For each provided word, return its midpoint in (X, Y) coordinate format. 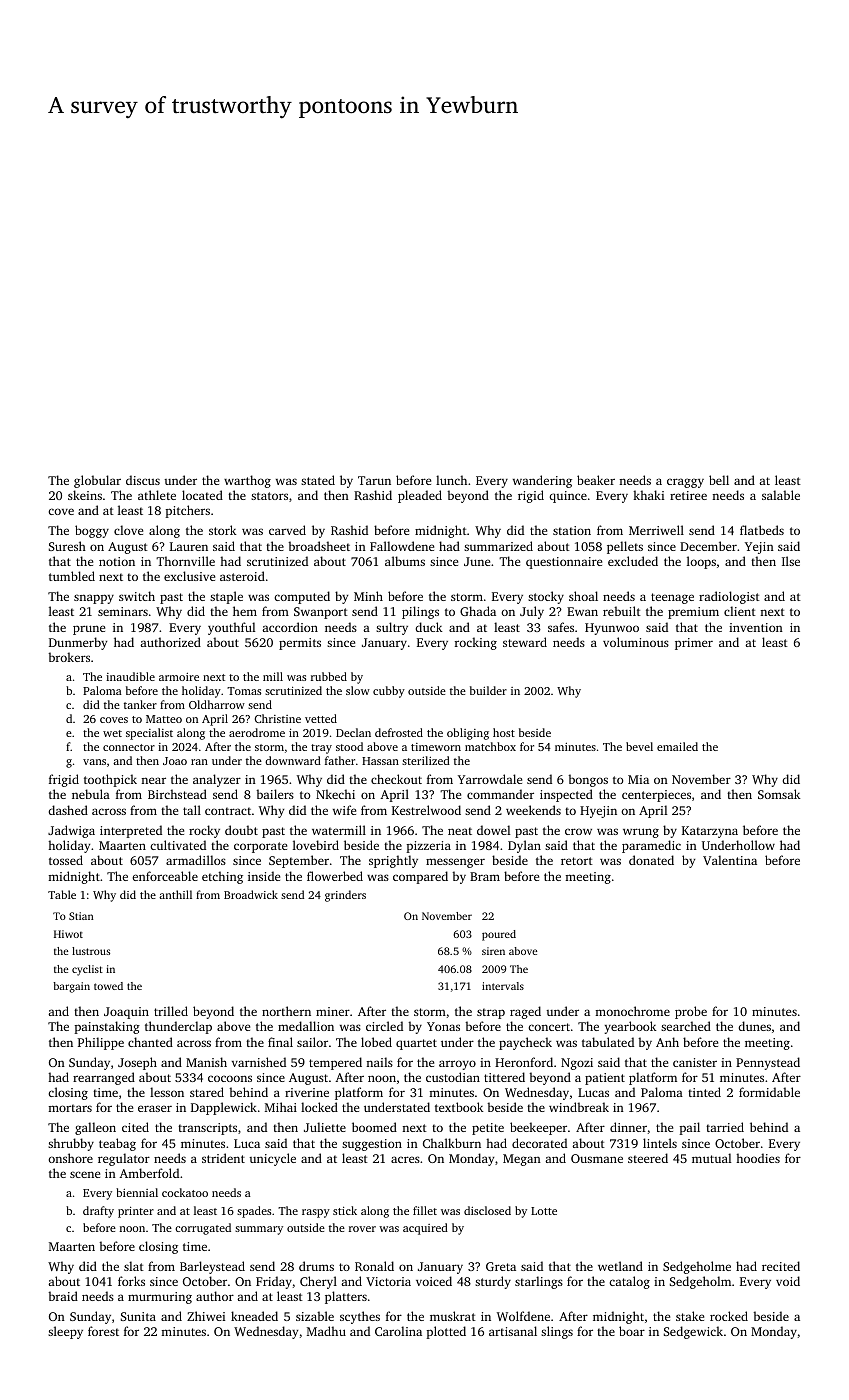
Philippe (101, 1043)
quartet (416, 1044)
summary (259, 1230)
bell (719, 480)
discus (143, 480)
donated (651, 860)
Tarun (374, 480)
